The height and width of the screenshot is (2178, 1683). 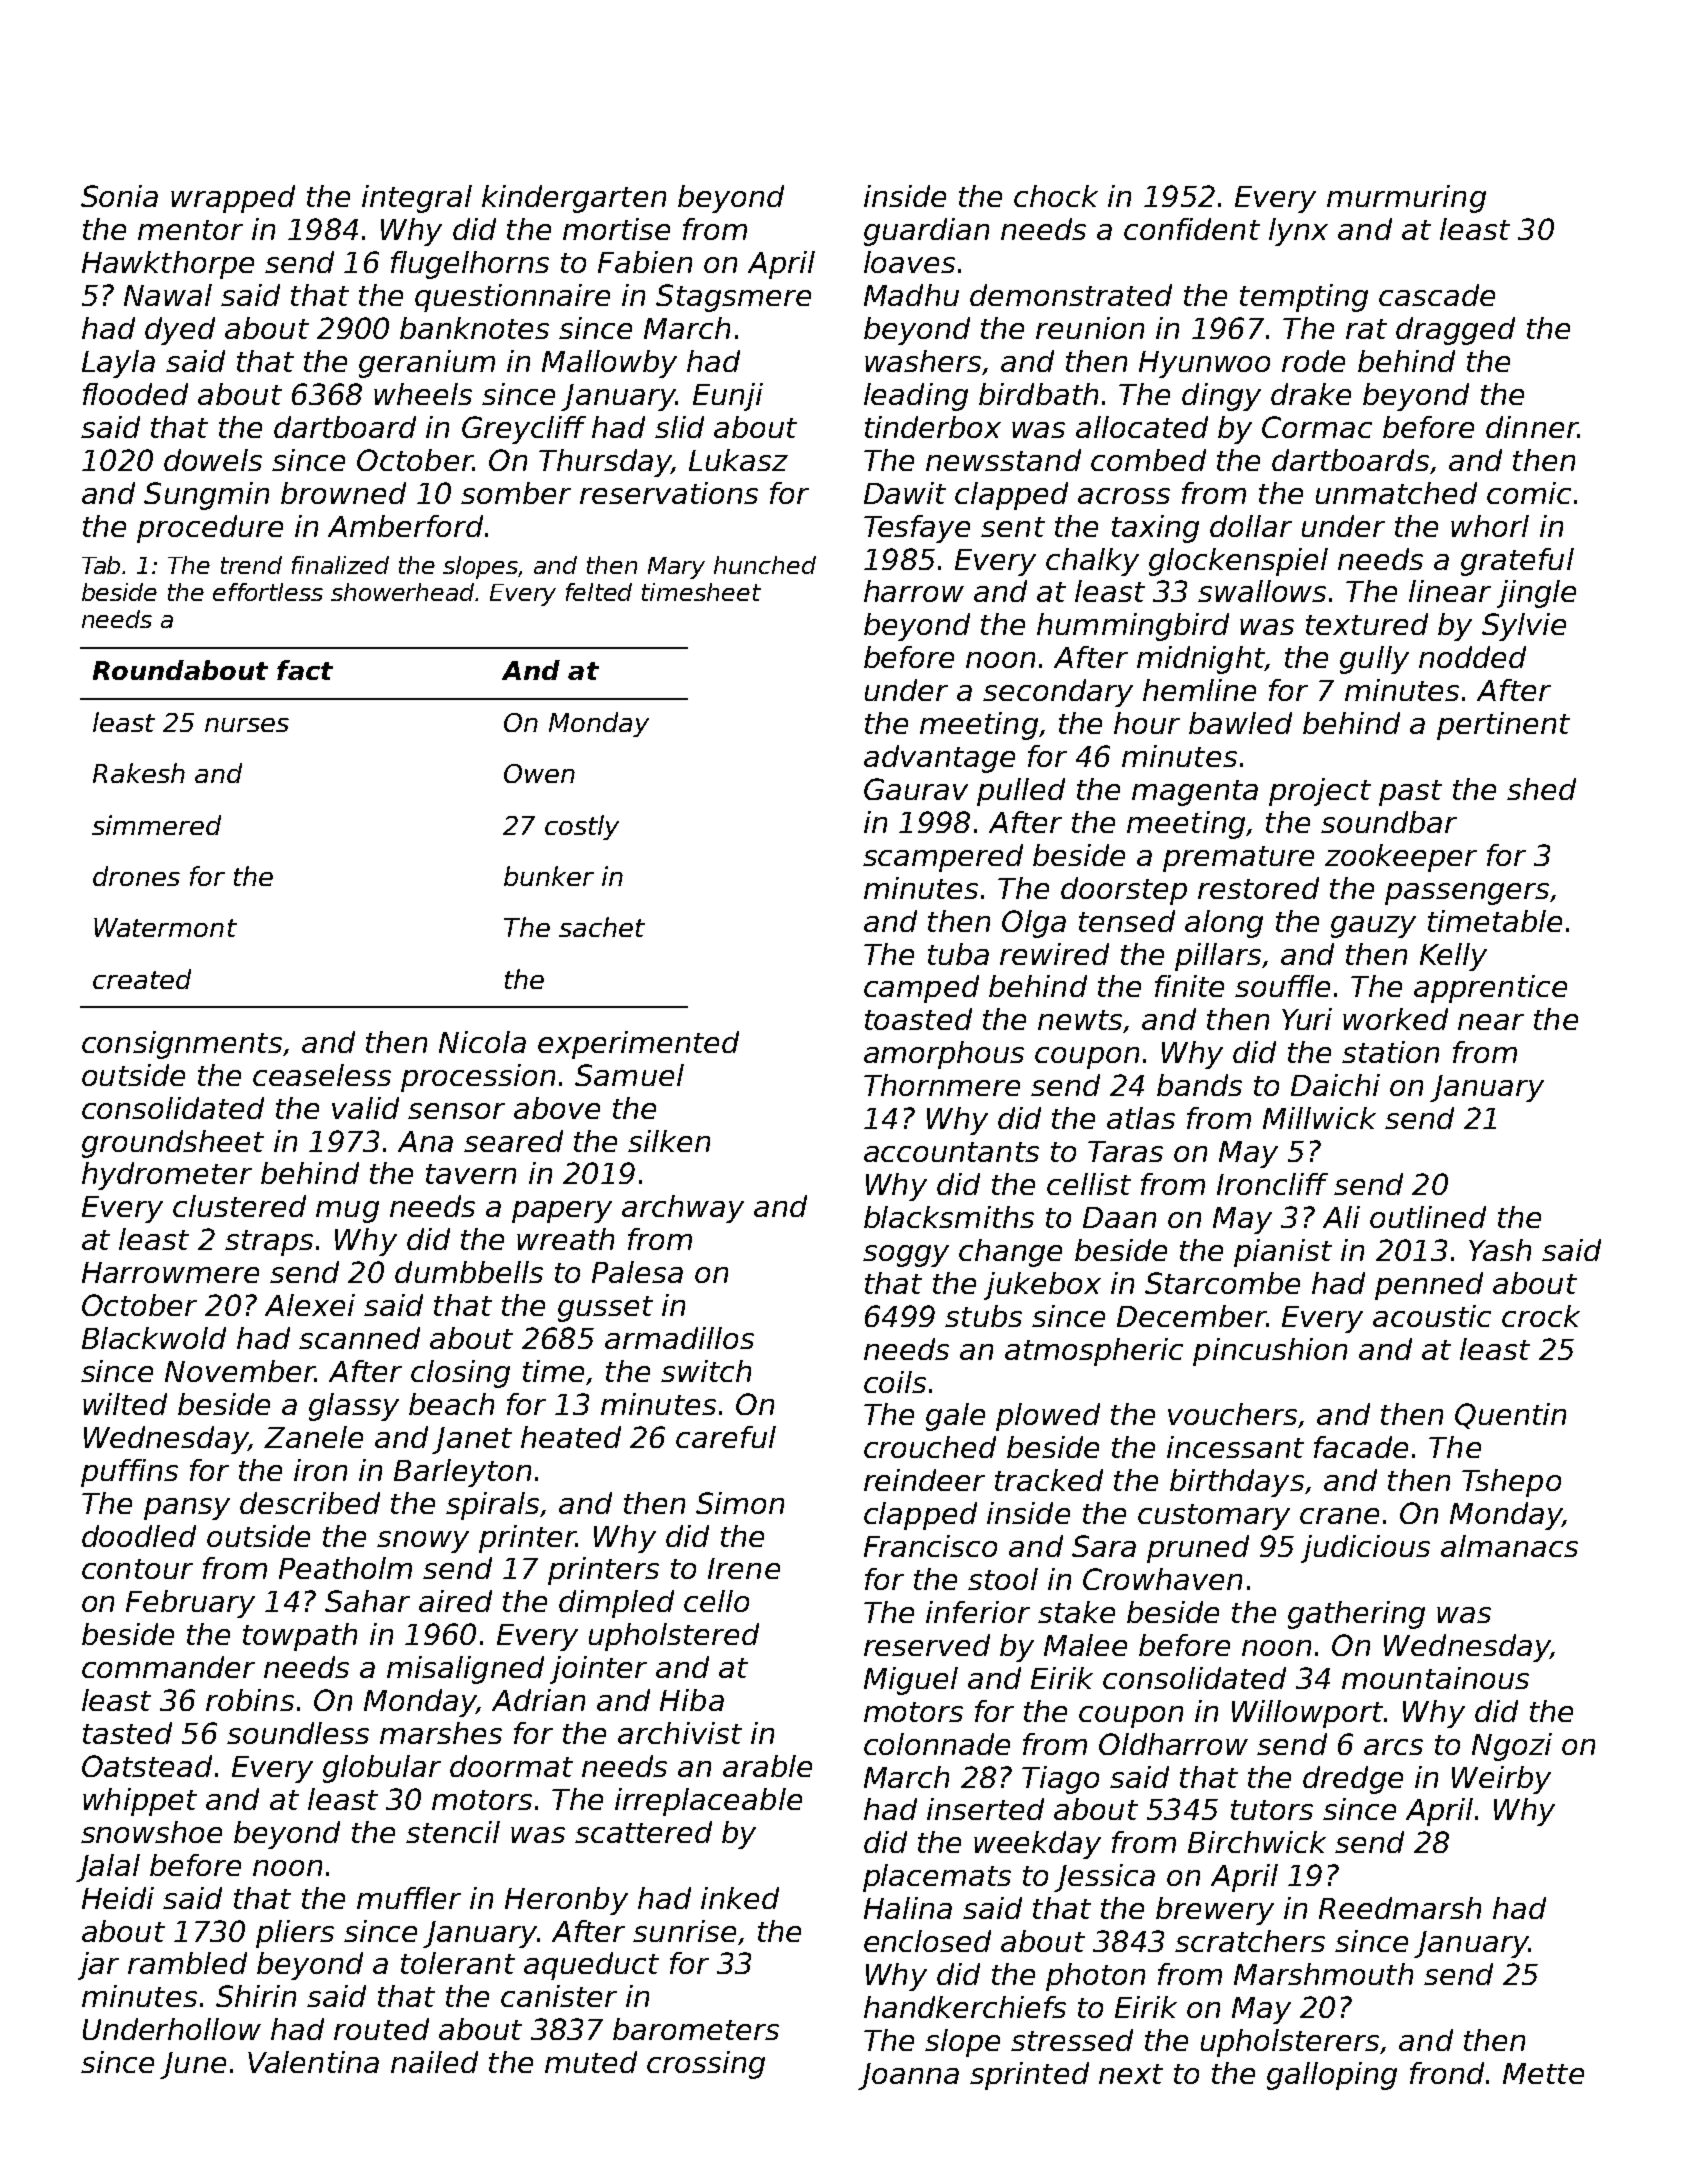 I want to click on felted, so click(x=599, y=592).
